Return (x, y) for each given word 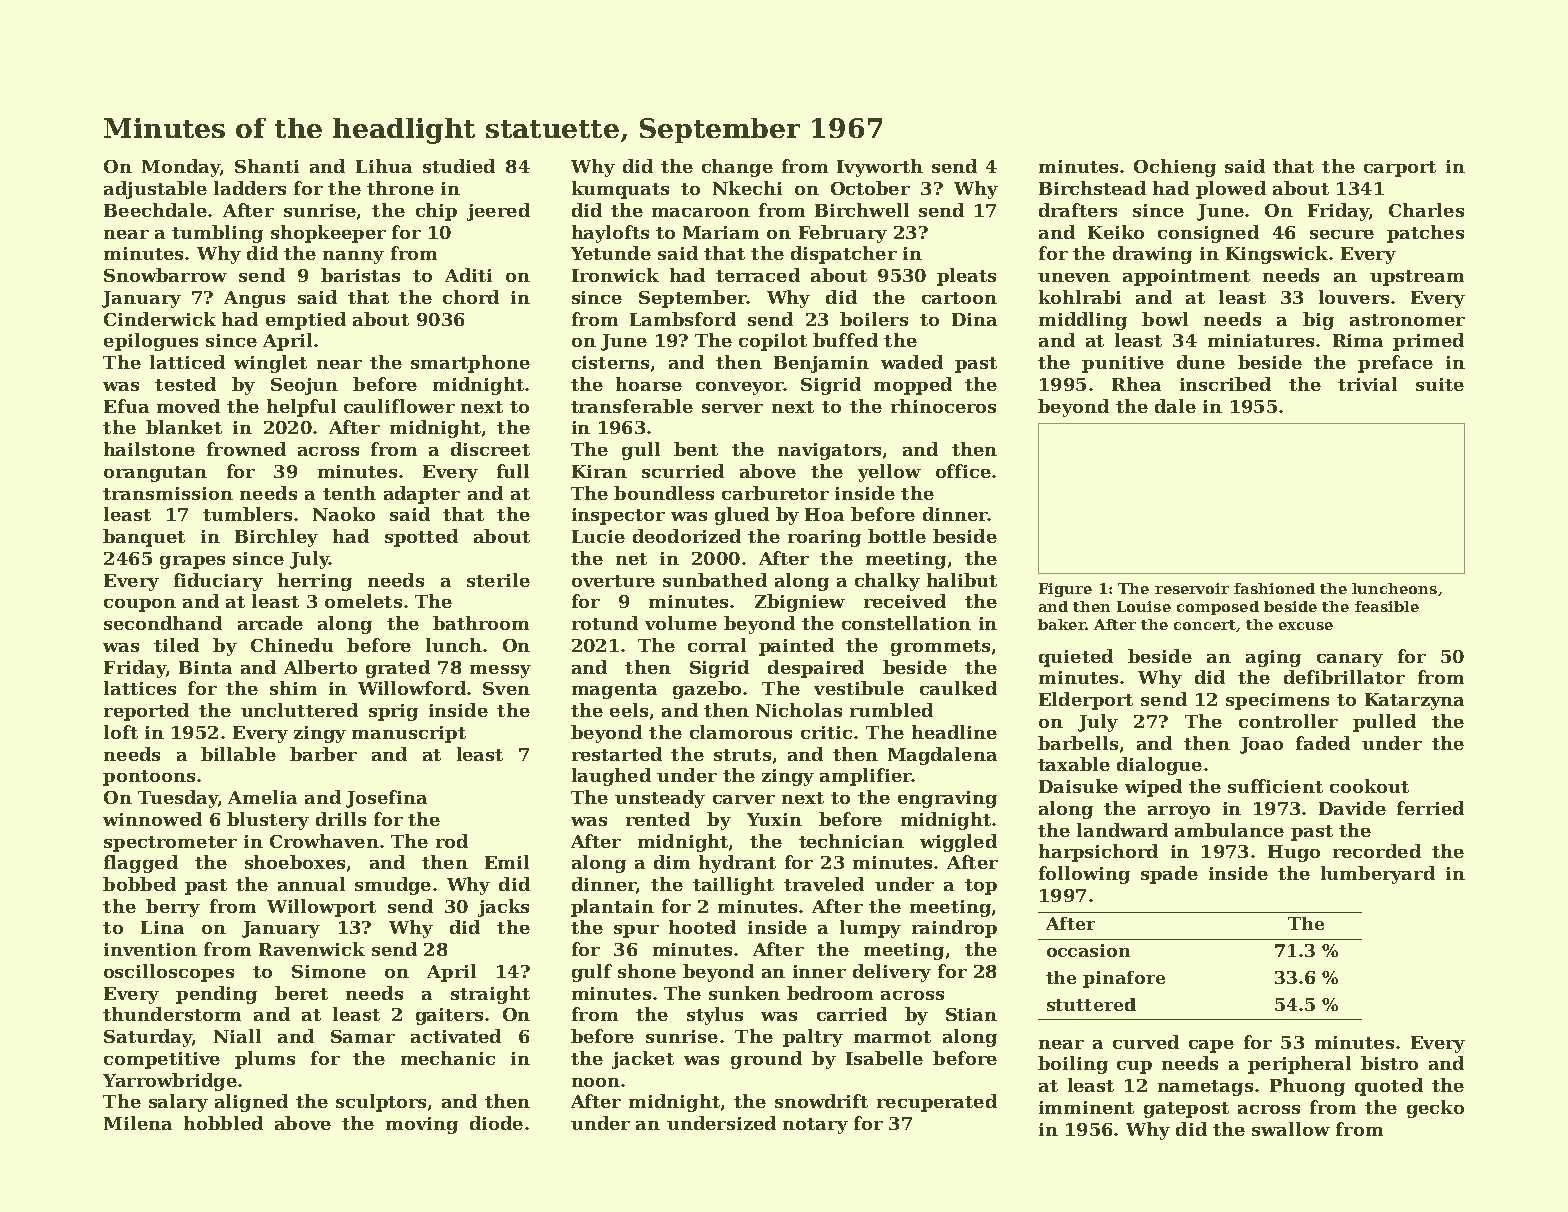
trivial (1367, 384)
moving (422, 1125)
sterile (498, 580)
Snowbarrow (165, 275)
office (963, 471)
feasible (1387, 606)
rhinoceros (943, 406)
